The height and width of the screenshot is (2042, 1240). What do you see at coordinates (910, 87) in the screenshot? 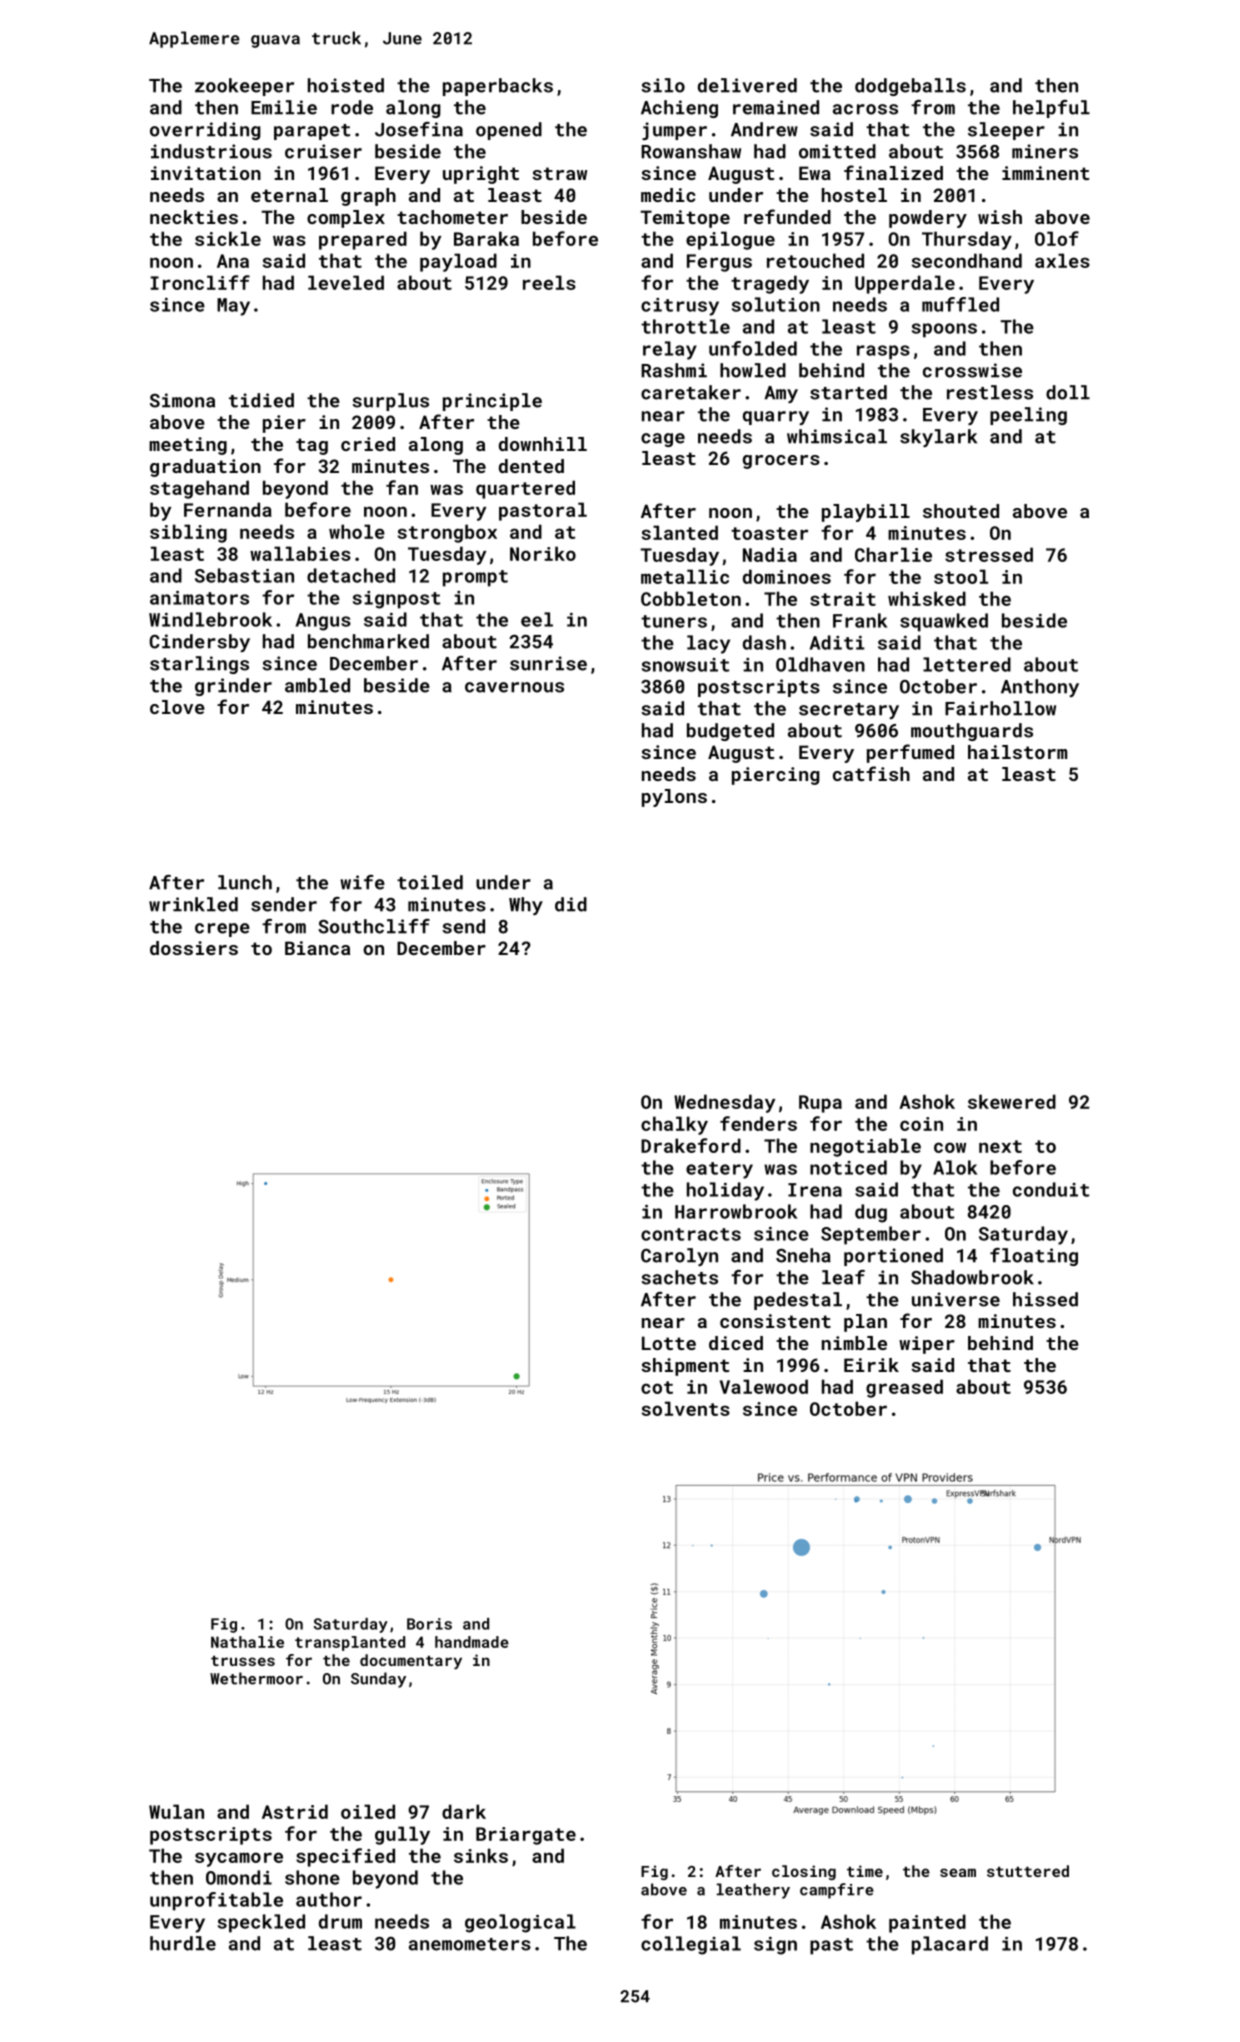
I see `dodgeballs` at bounding box center [910, 87].
